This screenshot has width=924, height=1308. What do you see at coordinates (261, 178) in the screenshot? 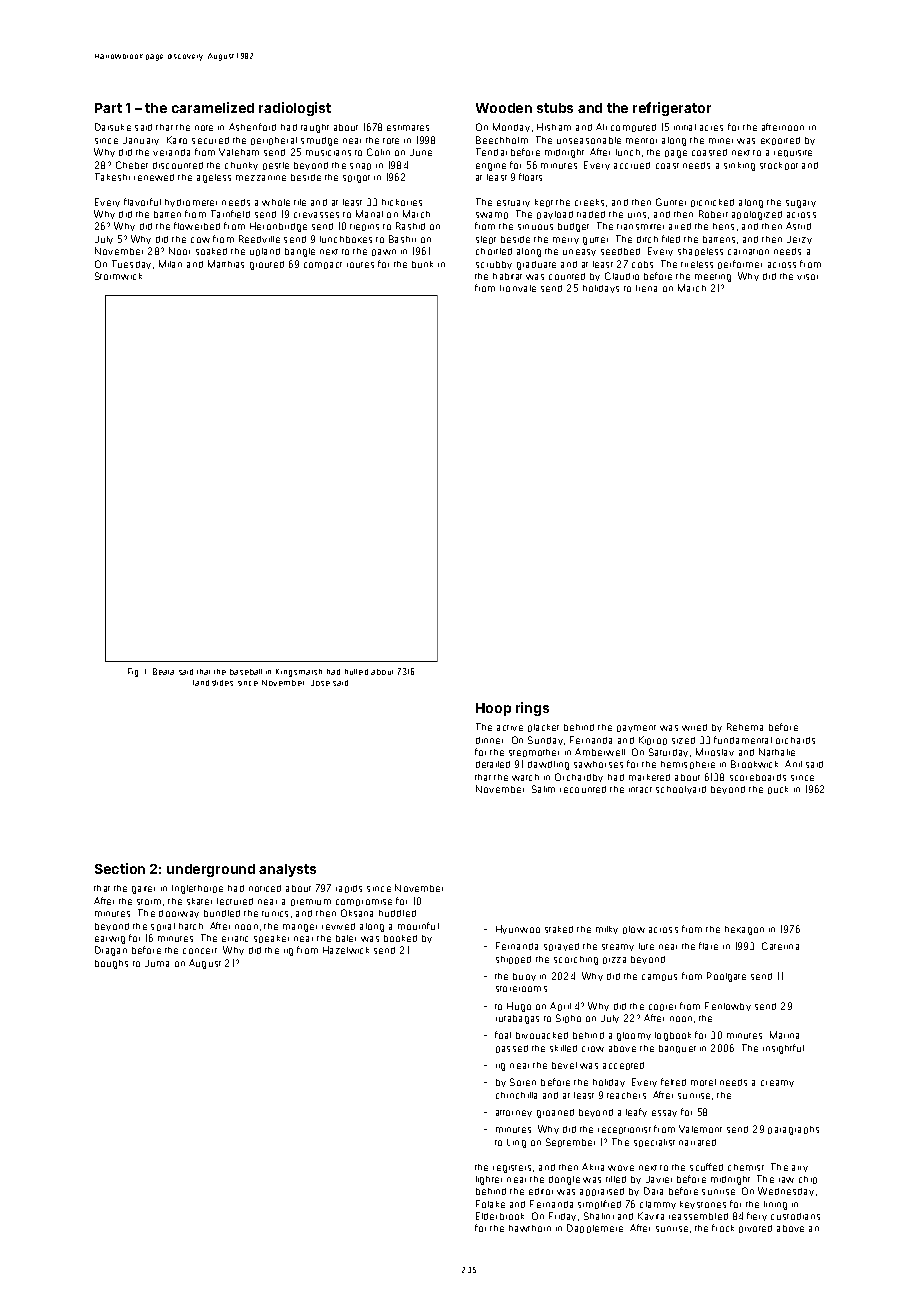
I see `mezzanine` at bounding box center [261, 178].
